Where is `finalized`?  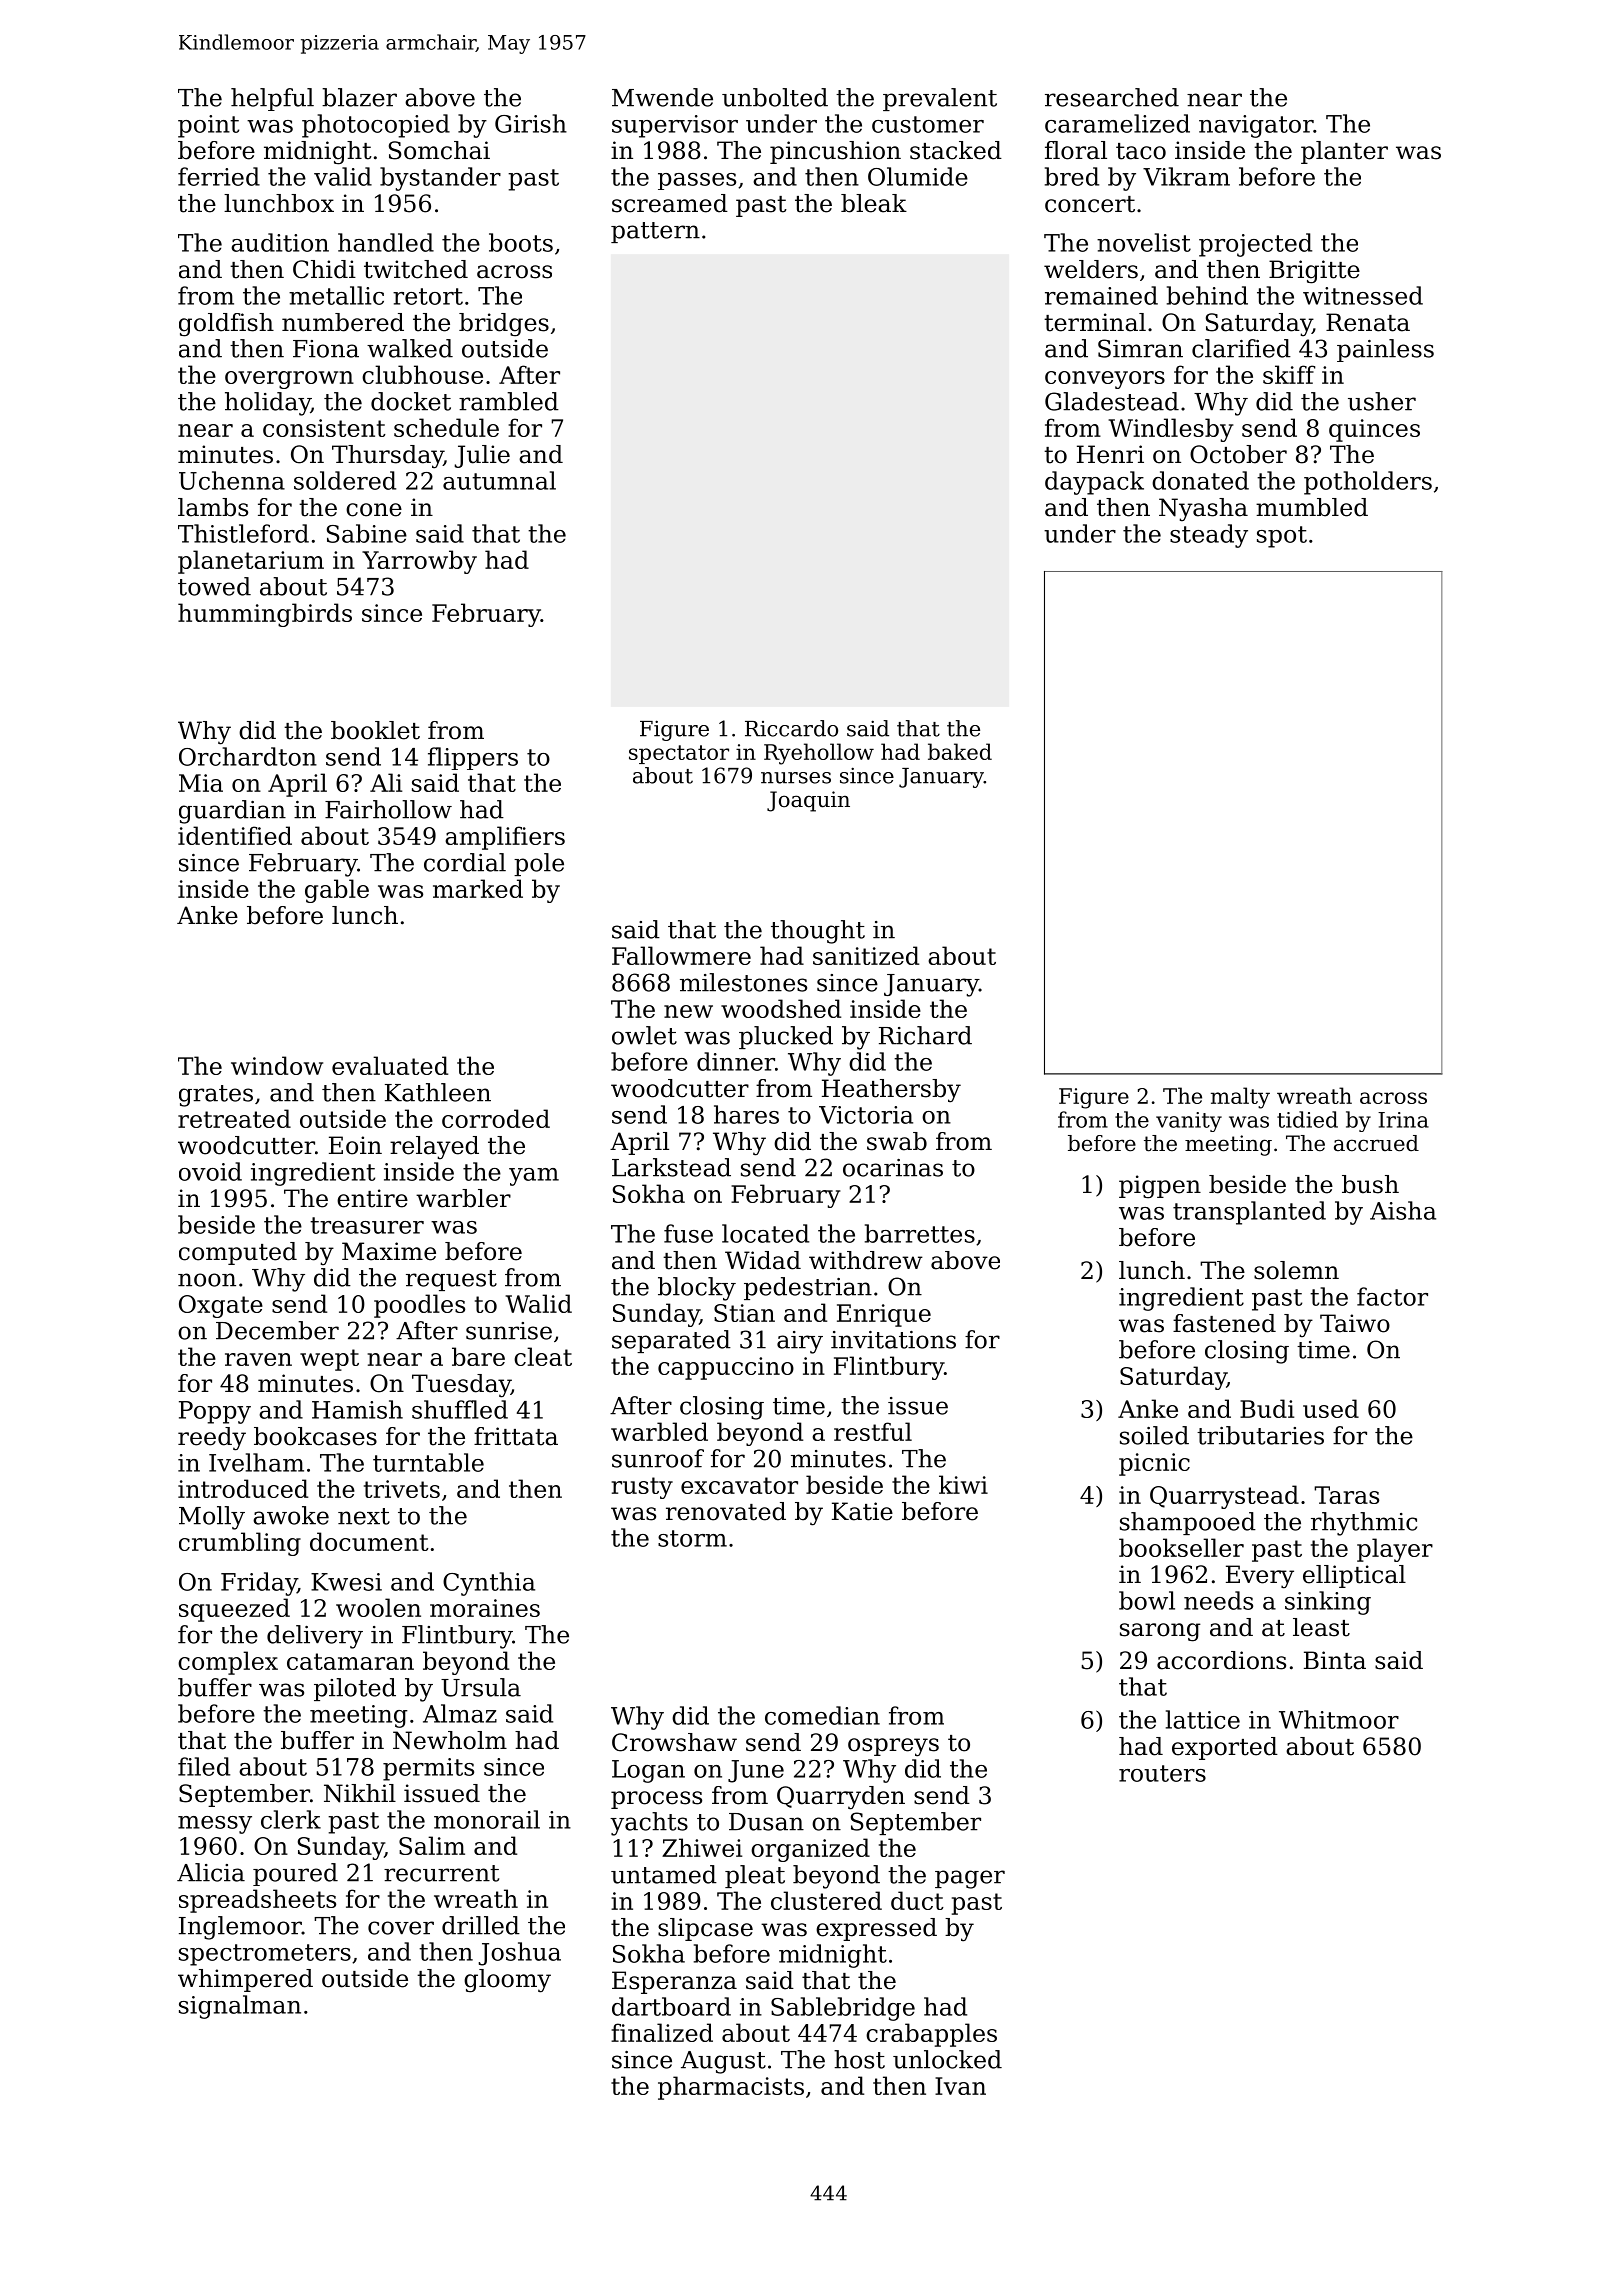
finalized is located at coordinates (662, 2032).
